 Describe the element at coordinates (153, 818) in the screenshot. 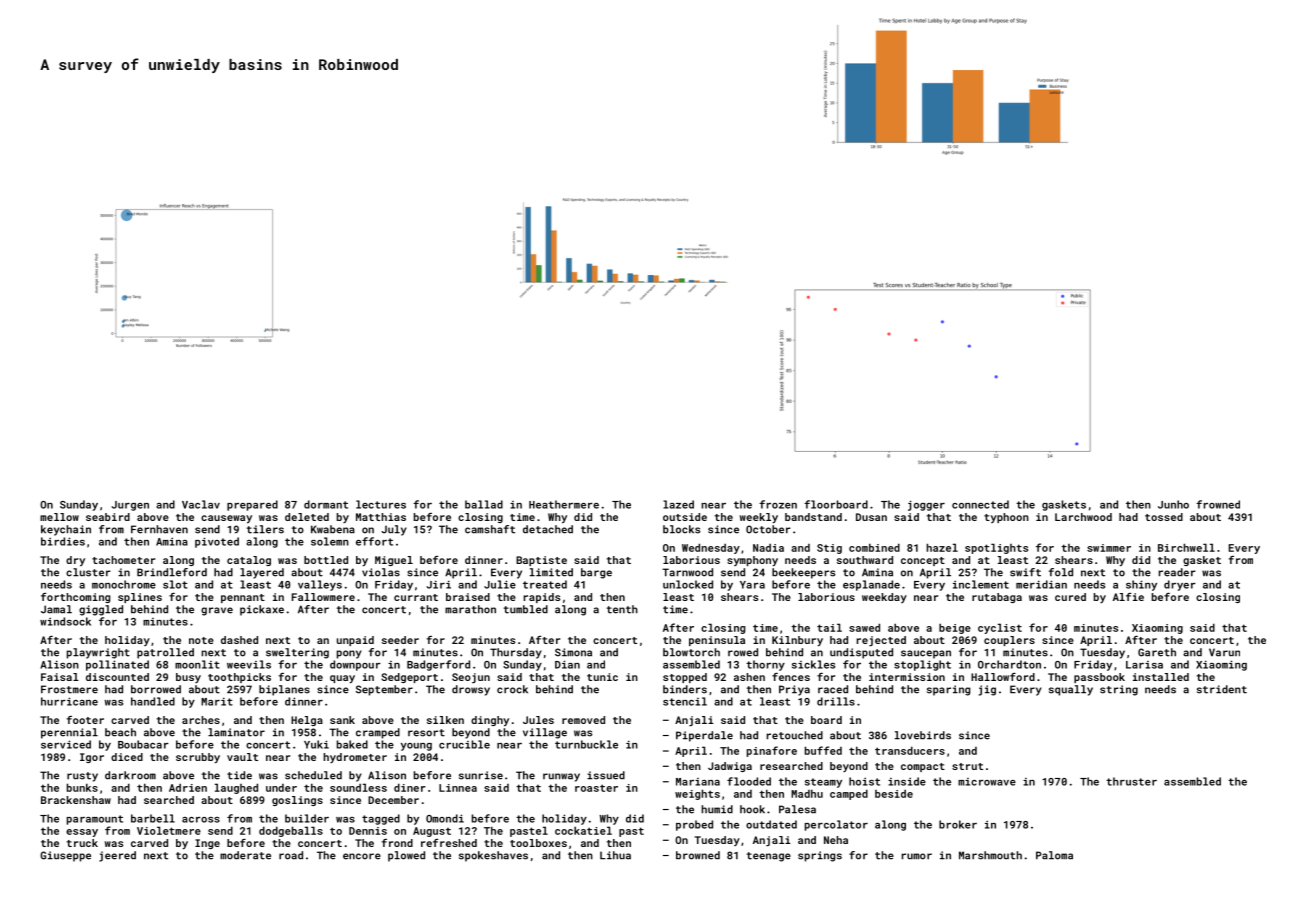

I see `barbell` at that location.
